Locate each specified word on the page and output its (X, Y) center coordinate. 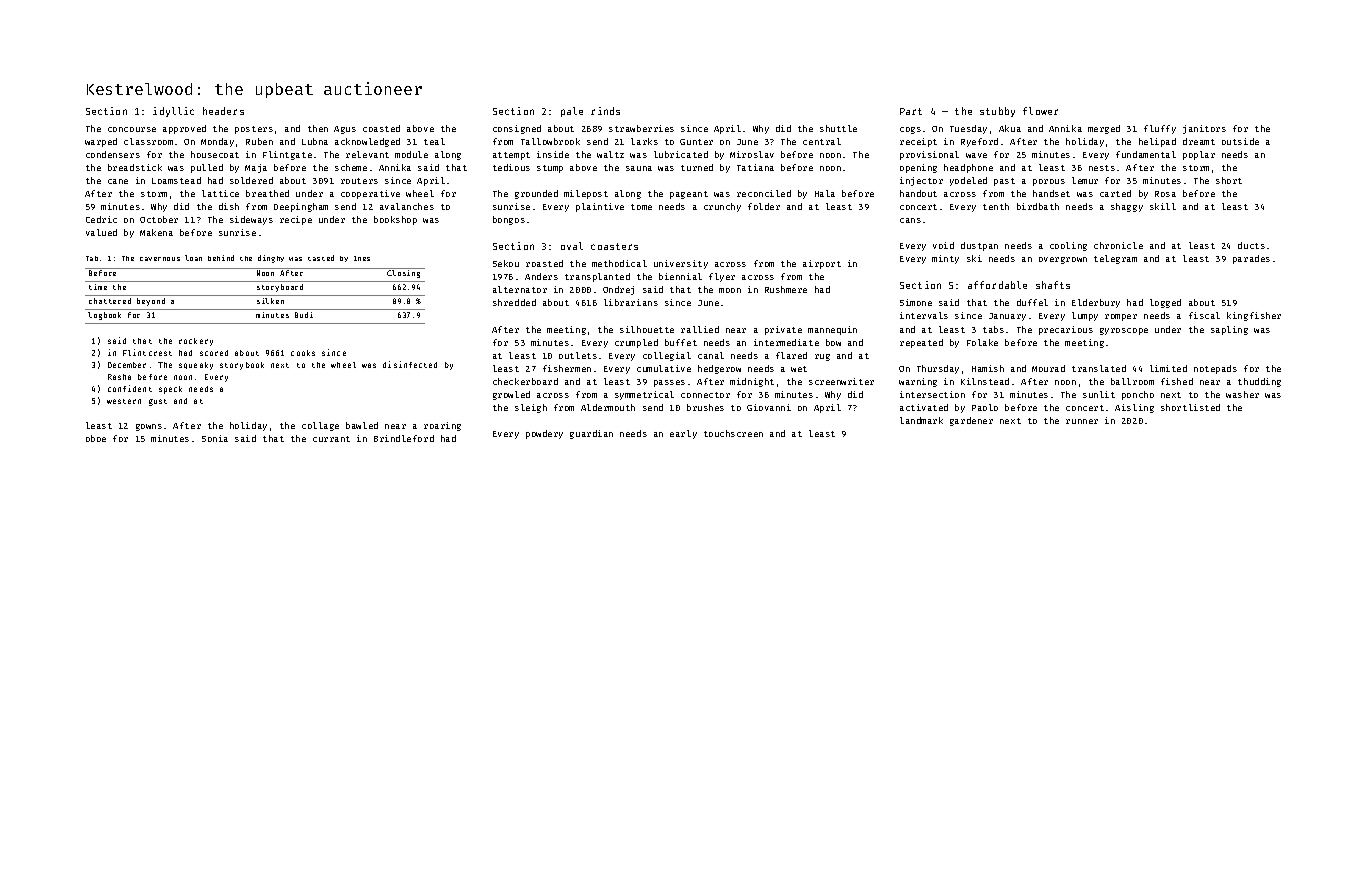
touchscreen (733, 433)
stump (550, 169)
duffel (1032, 302)
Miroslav (752, 154)
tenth (996, 206)
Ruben (259, 141)
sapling (1229, 330)
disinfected (410, 364)
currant (331, 439)
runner (1082, 421)
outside (1240, 141)
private (783, 330)
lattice (220, 193)
